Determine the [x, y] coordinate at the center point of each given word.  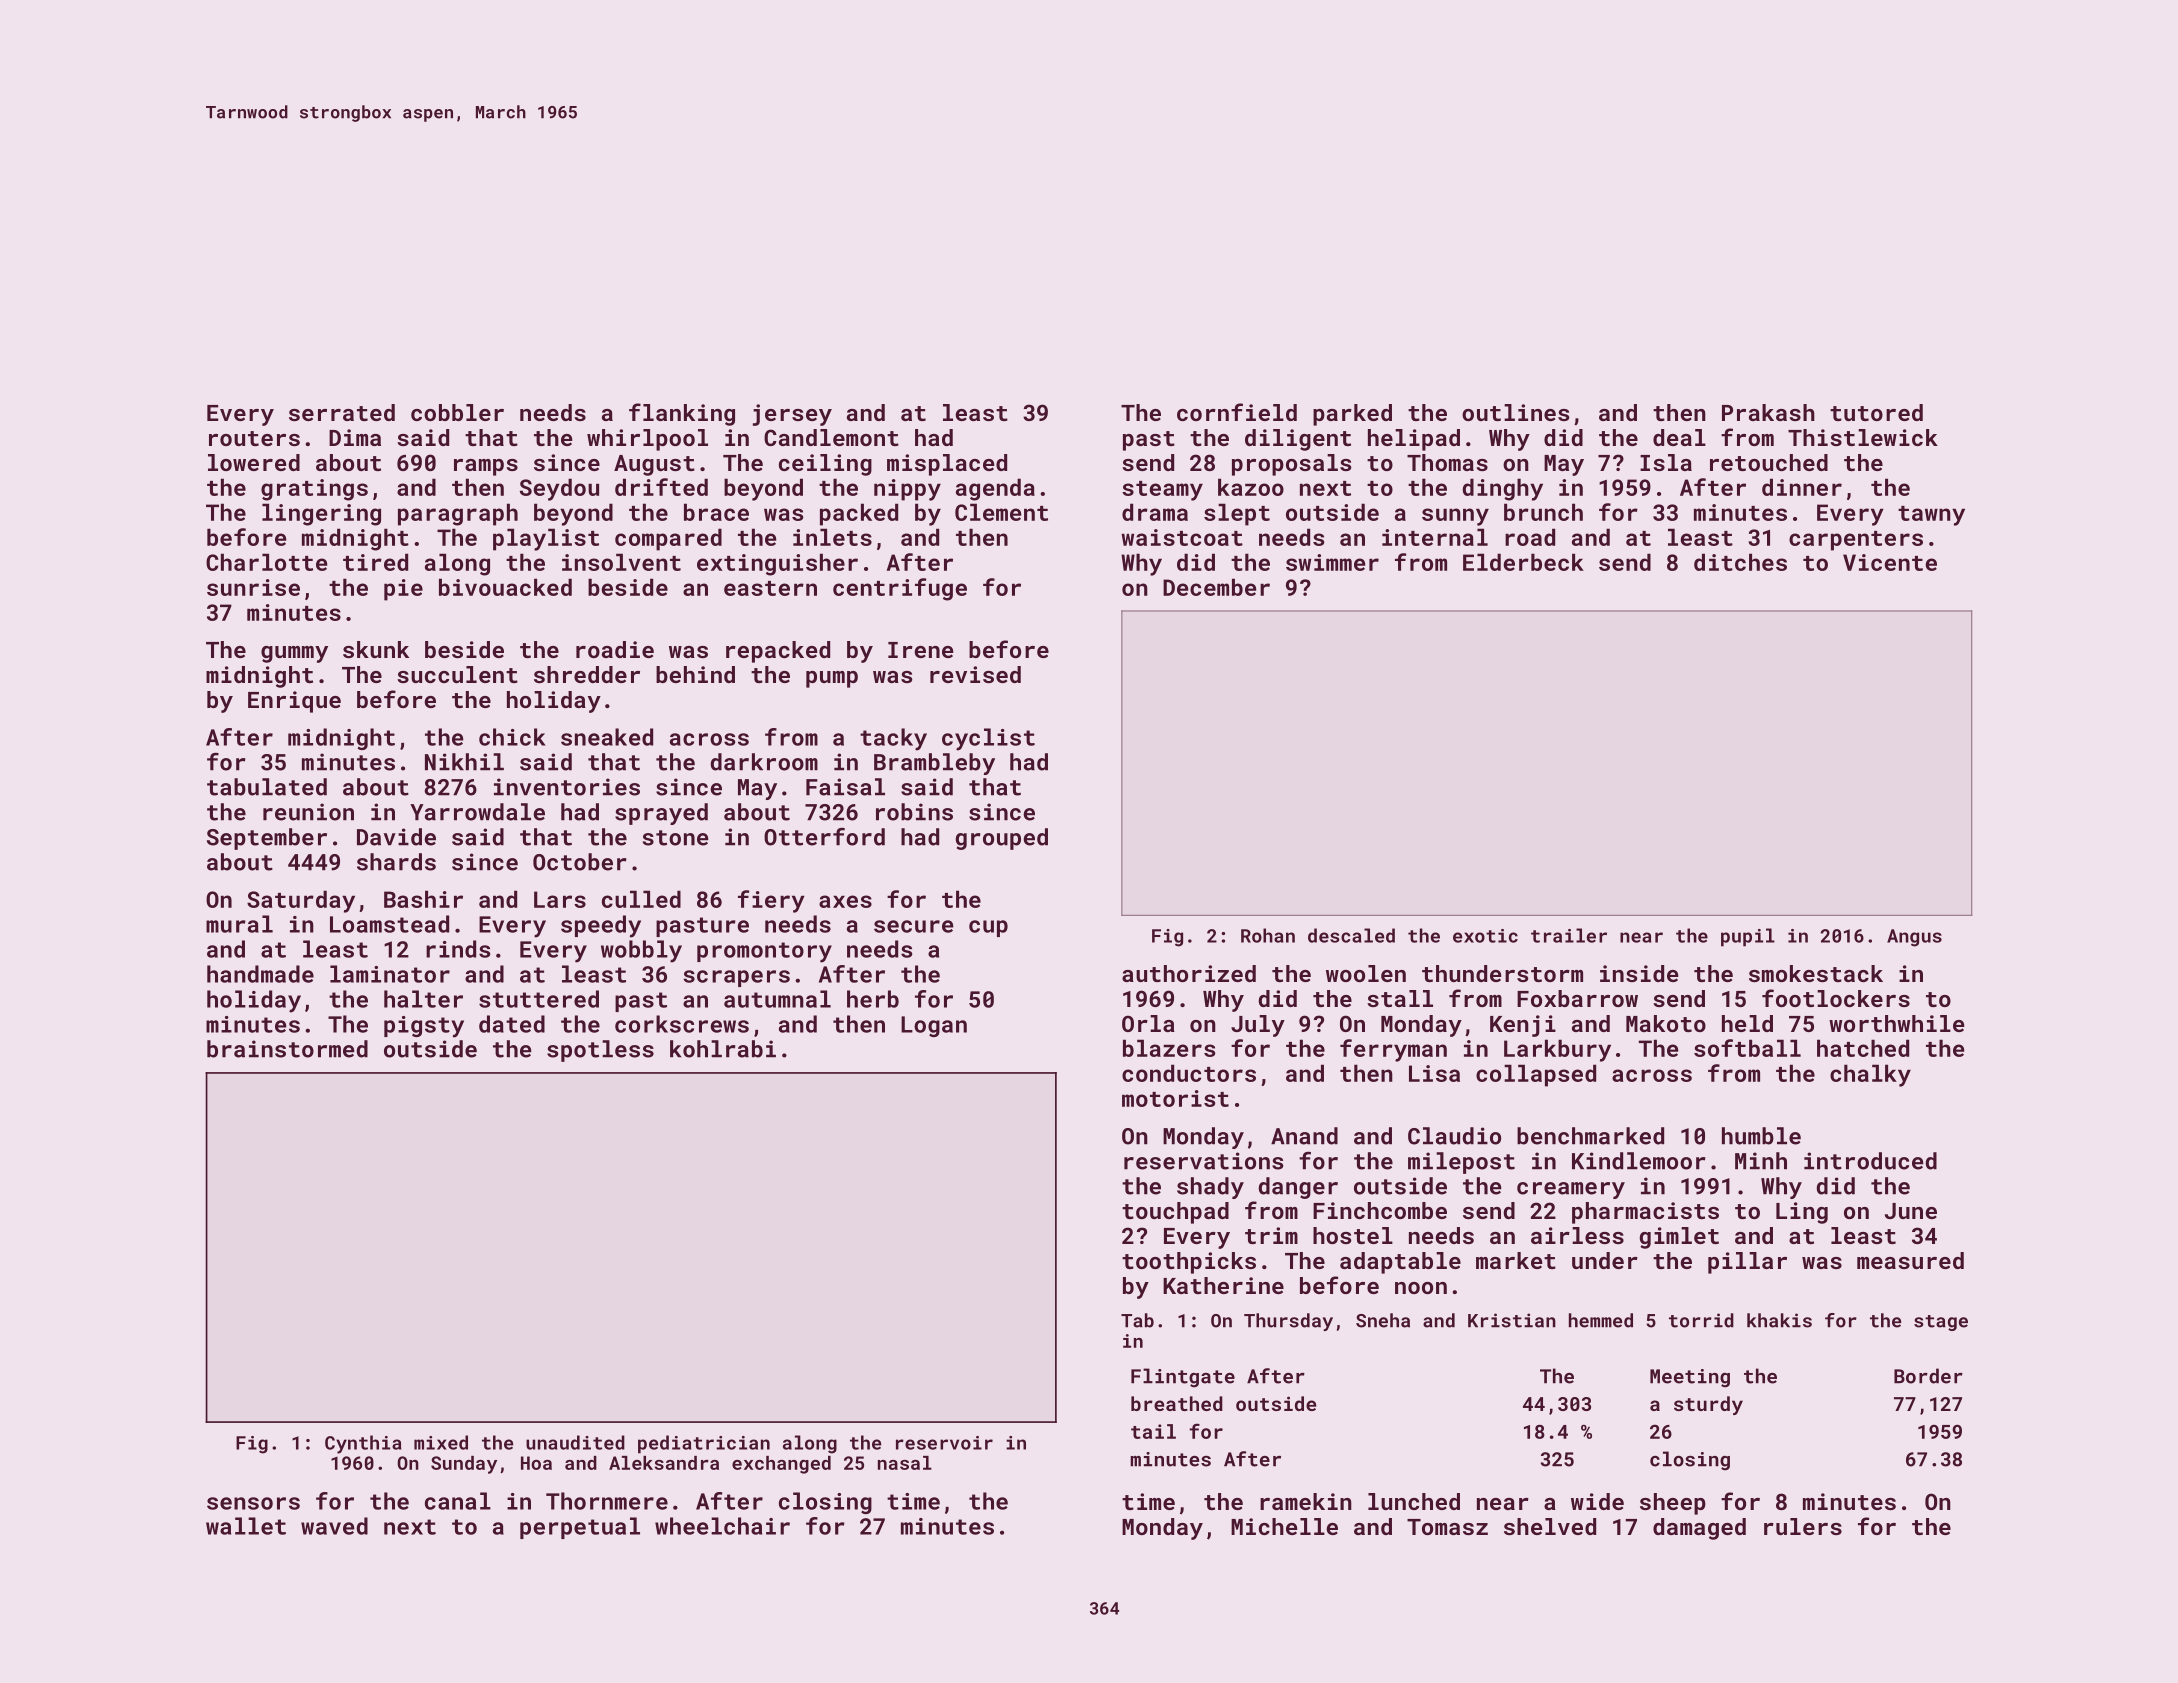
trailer [1569, 935]
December [1216, 587]
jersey [792, 415]
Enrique [294, 702]
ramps [486, 467]
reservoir [944, 1443]
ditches [1740, 562]
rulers [1803, 1526]
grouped [1002, 839]
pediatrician [704, 1444]
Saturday [301, 901]
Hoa [536, 1463]
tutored [1876, 412]
